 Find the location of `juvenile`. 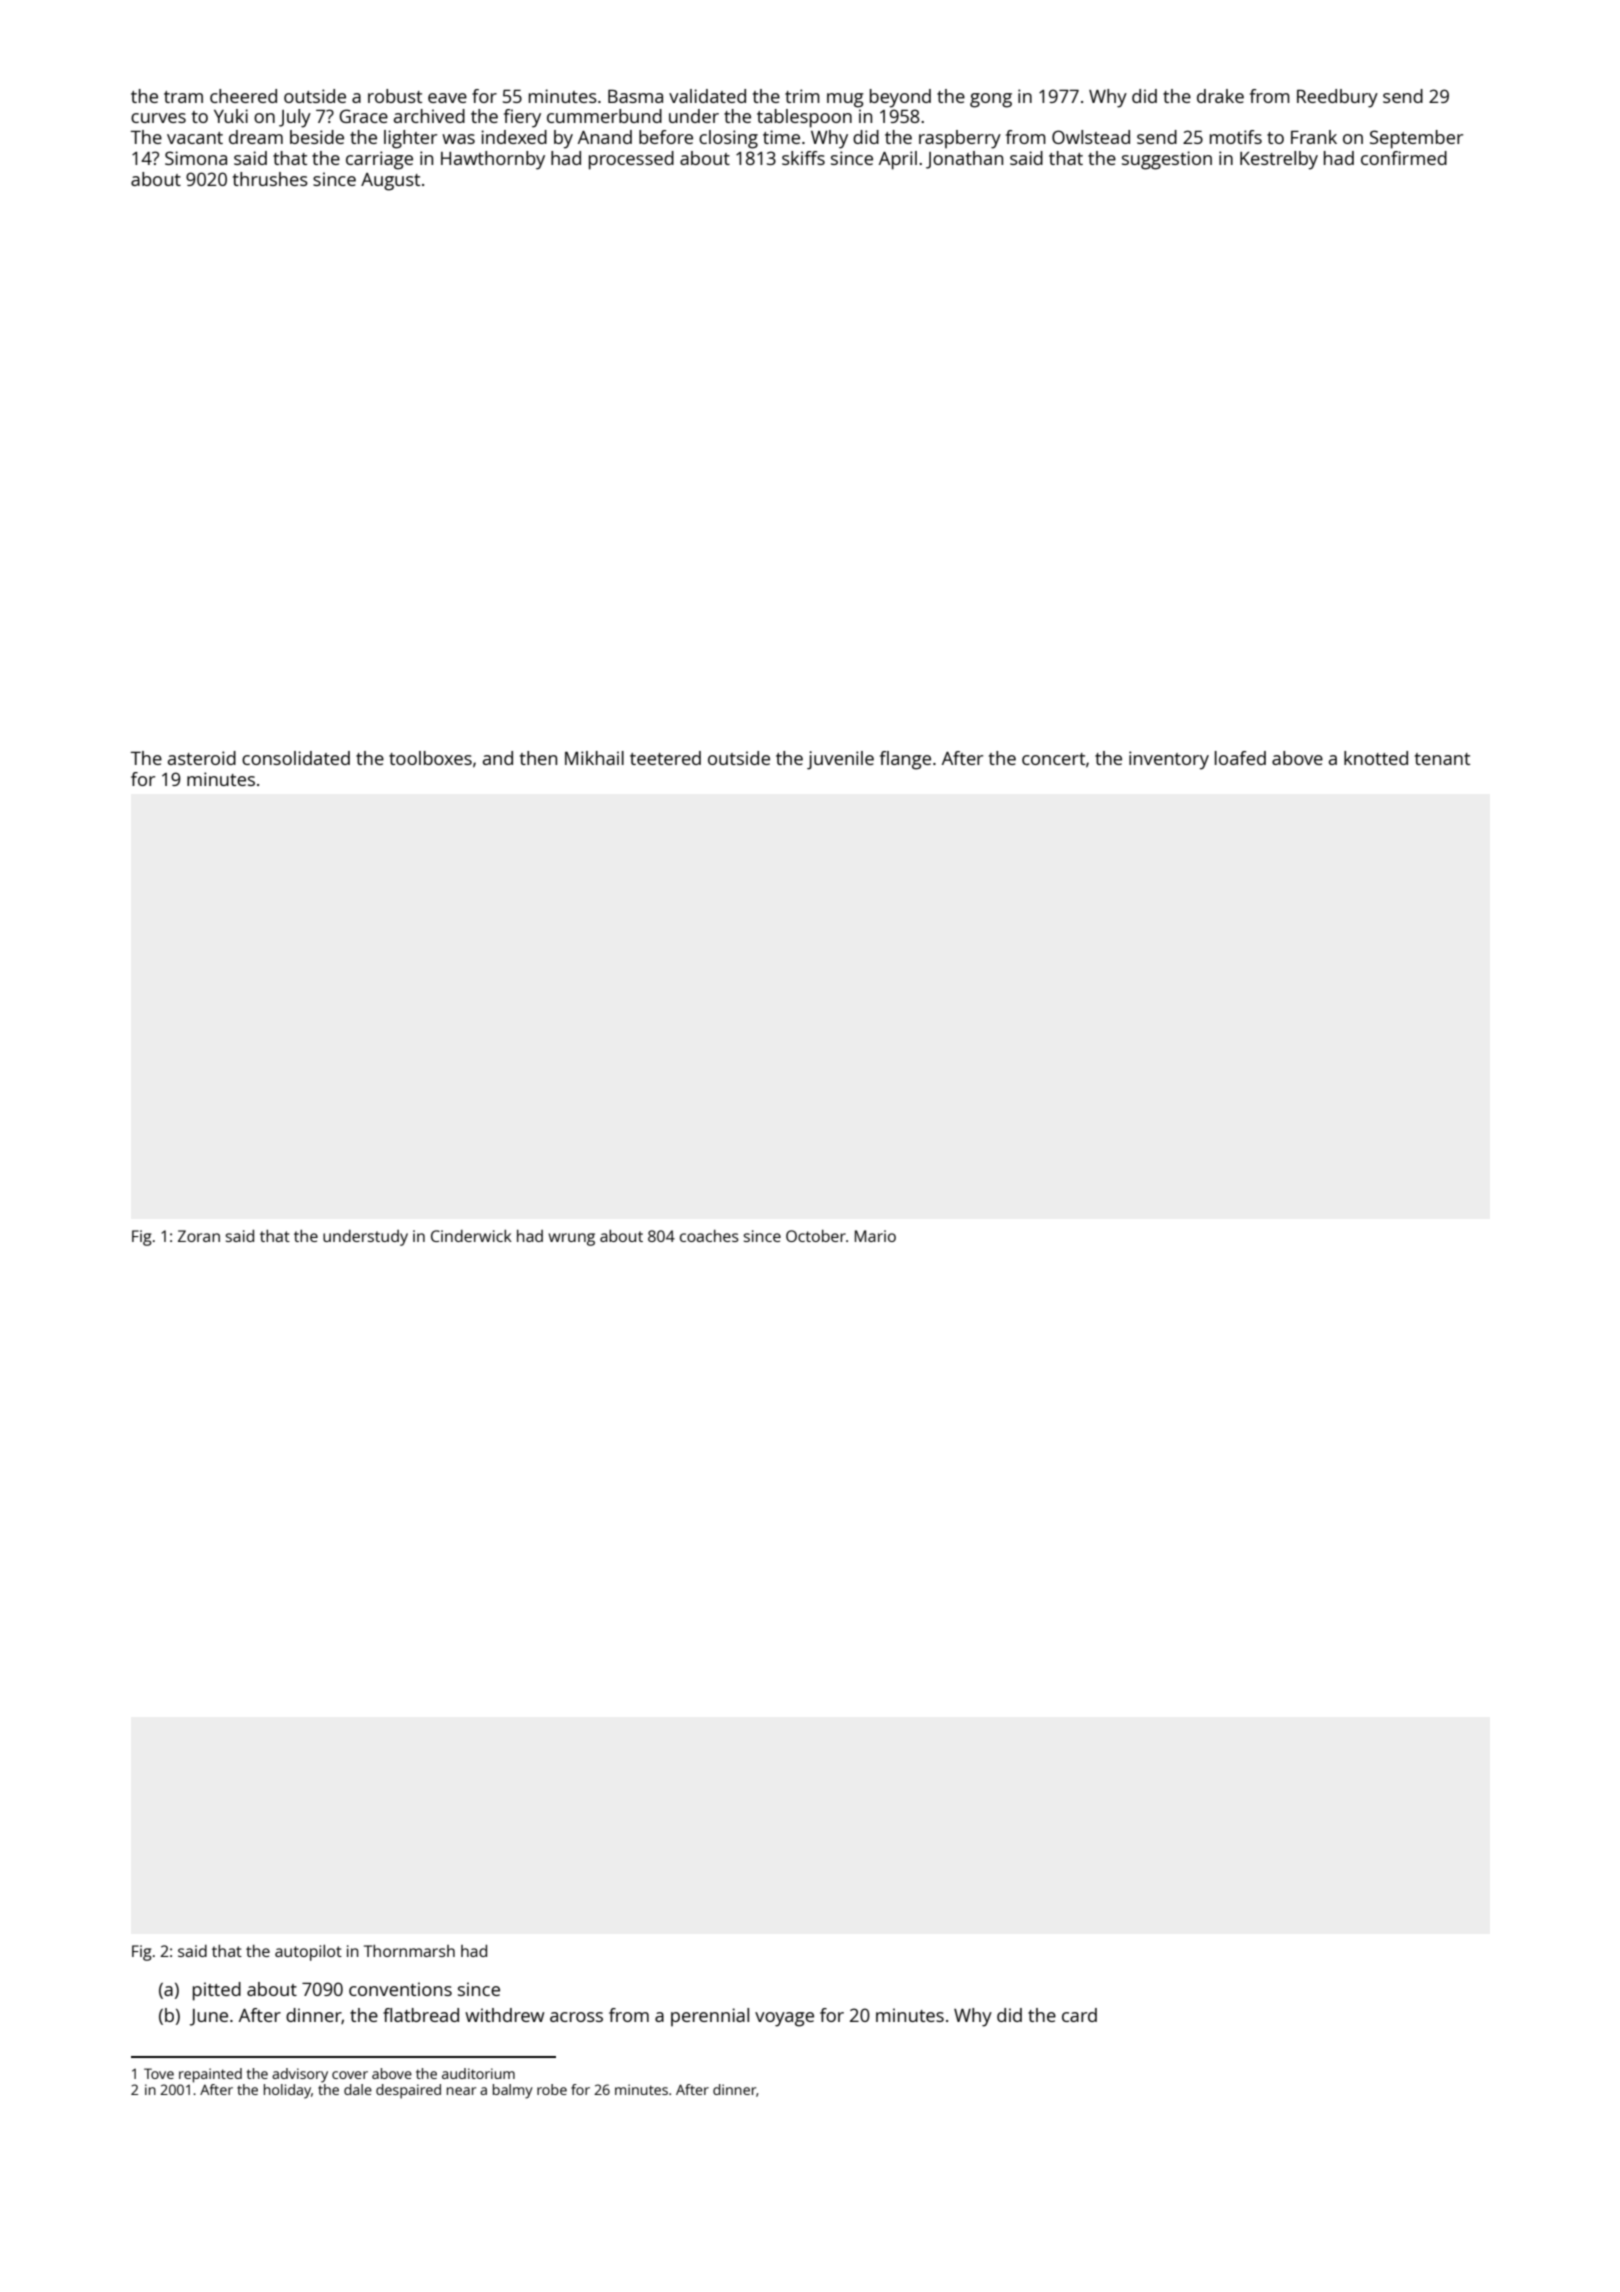

juvenile is located at coordinates (840, 760).
